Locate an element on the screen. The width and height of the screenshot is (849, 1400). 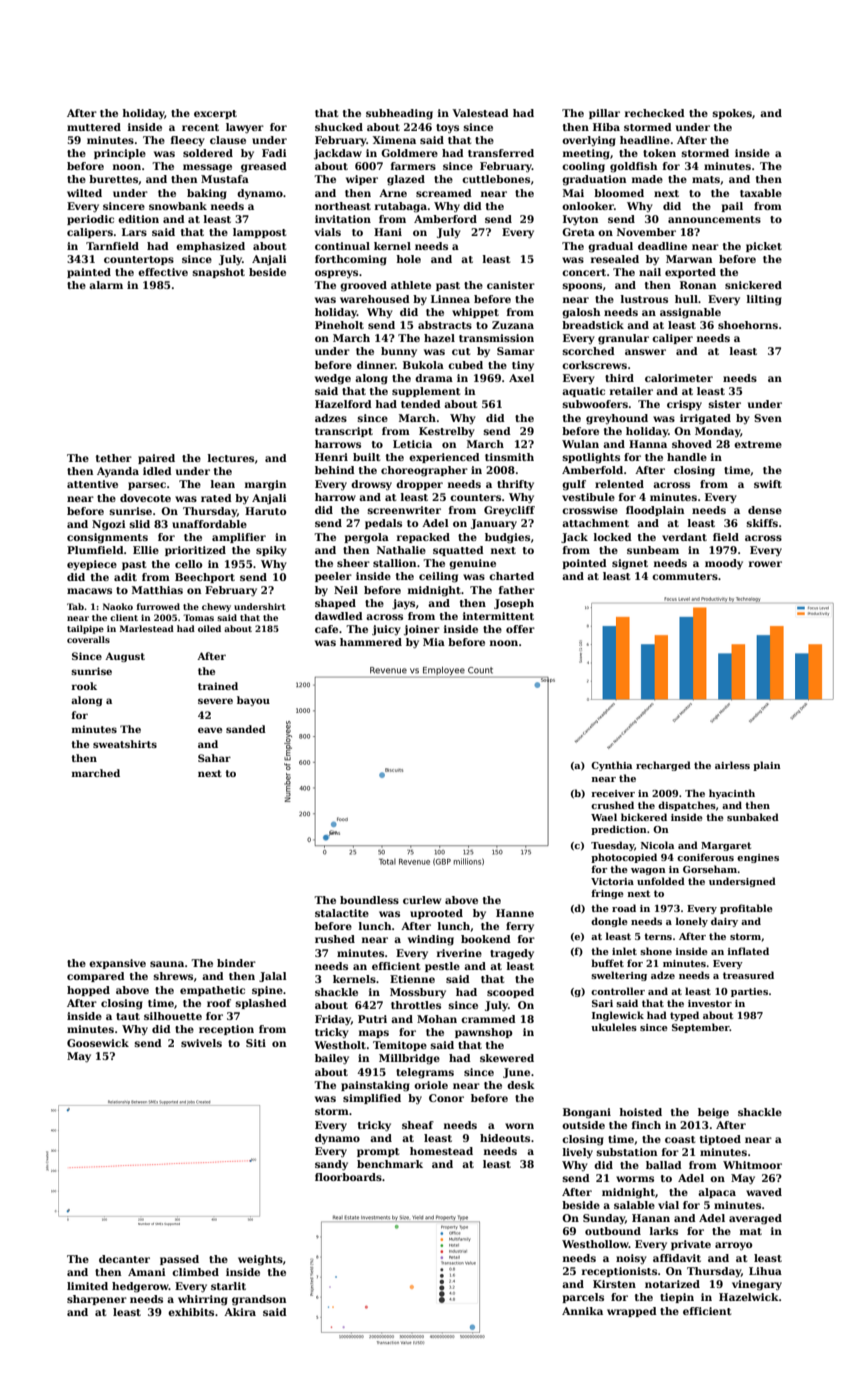
sanded is located at coordinates (246, 729).
